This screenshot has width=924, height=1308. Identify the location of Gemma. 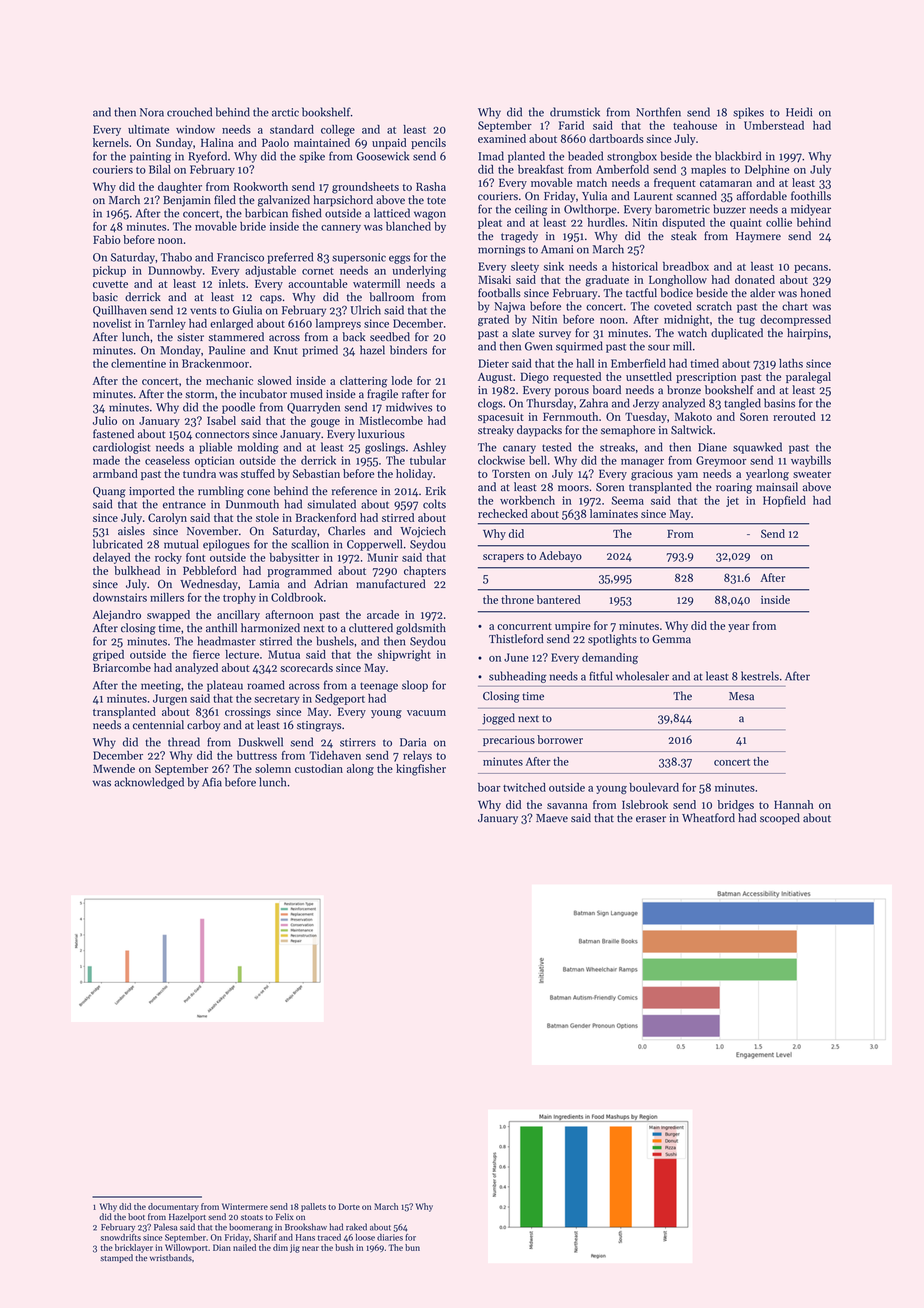
(671, 639).
